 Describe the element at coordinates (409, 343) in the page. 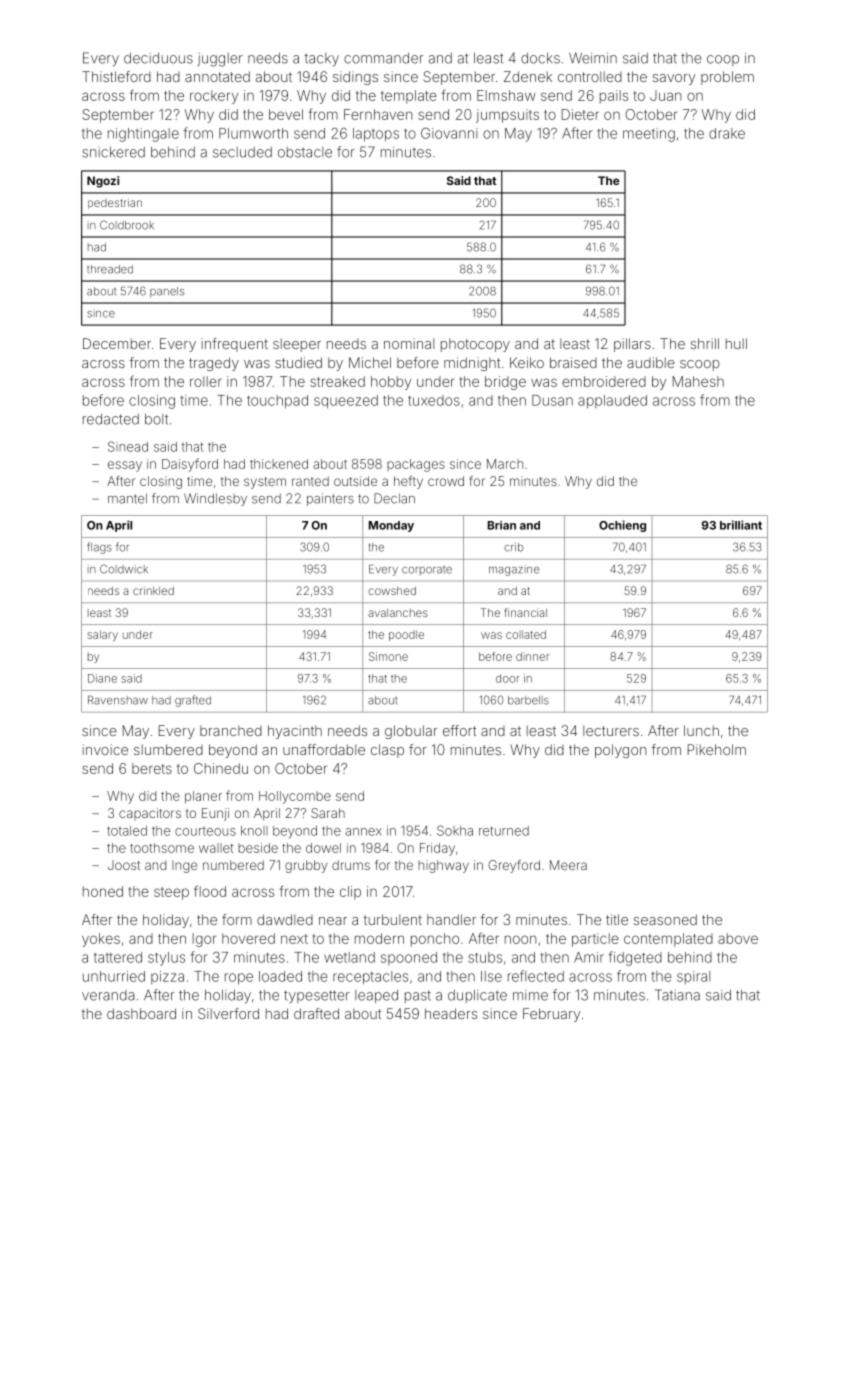

I see `nominal` at that location.
